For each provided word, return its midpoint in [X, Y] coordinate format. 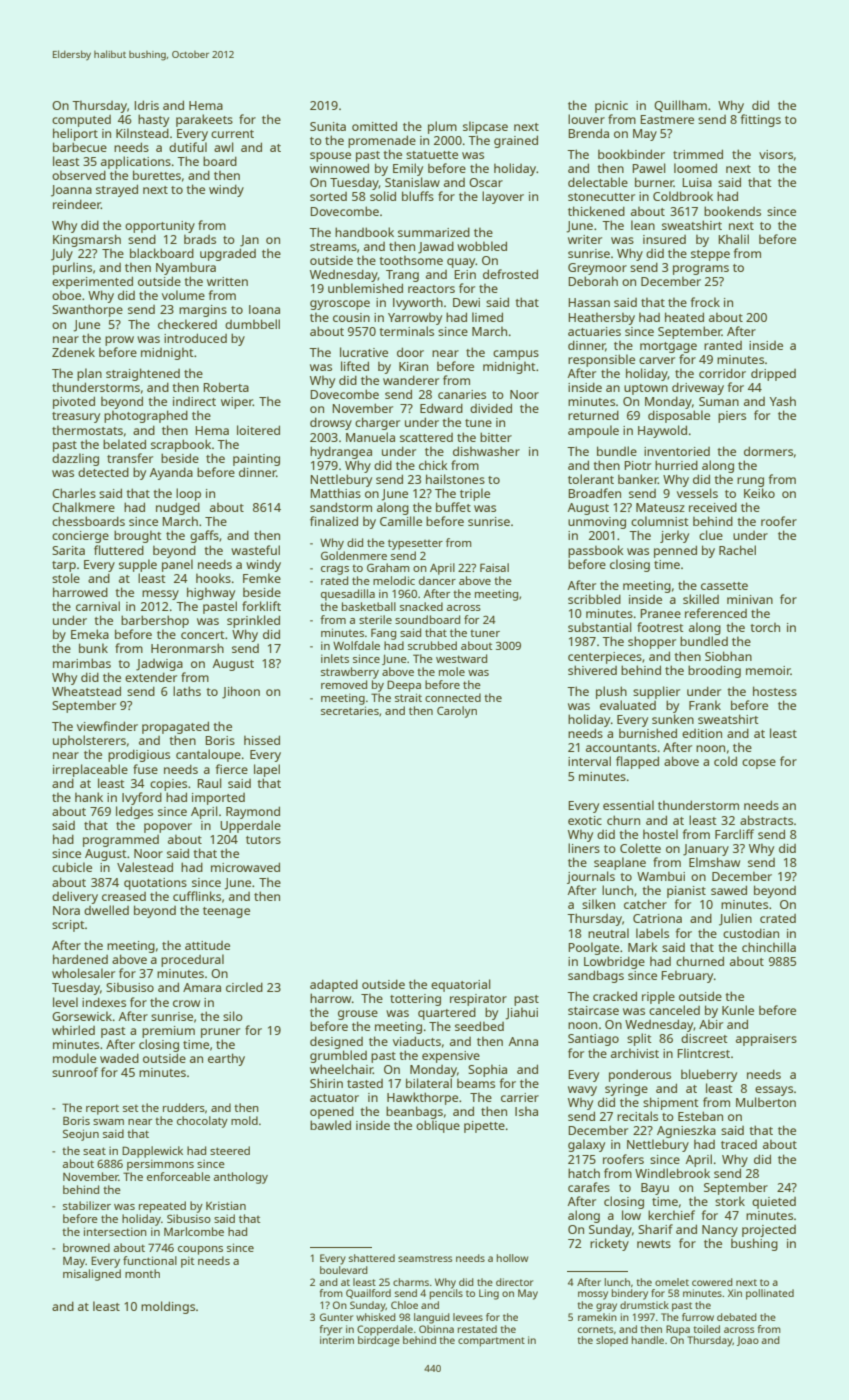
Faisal [494, 567]
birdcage [379, 1341]
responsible [601, 360]
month [142, 1273]
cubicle [72, 867]
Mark [643, 947]
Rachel [737, 550]
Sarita [68, 550]
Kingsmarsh [87, 240]
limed [487, 317]
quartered [447, 1013]
